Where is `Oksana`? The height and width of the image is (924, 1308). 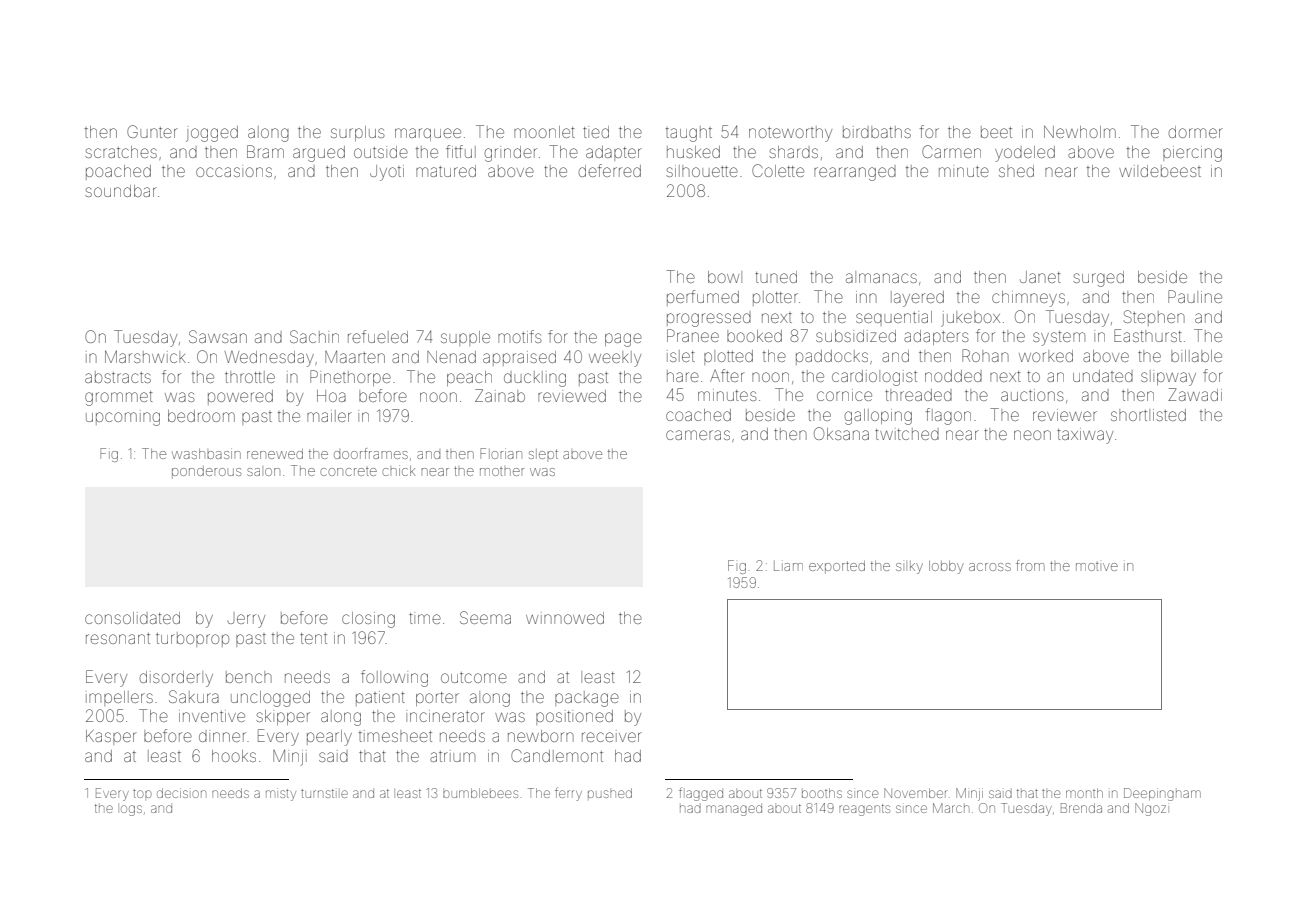 Oksana is located at coordinates (841, 433).
